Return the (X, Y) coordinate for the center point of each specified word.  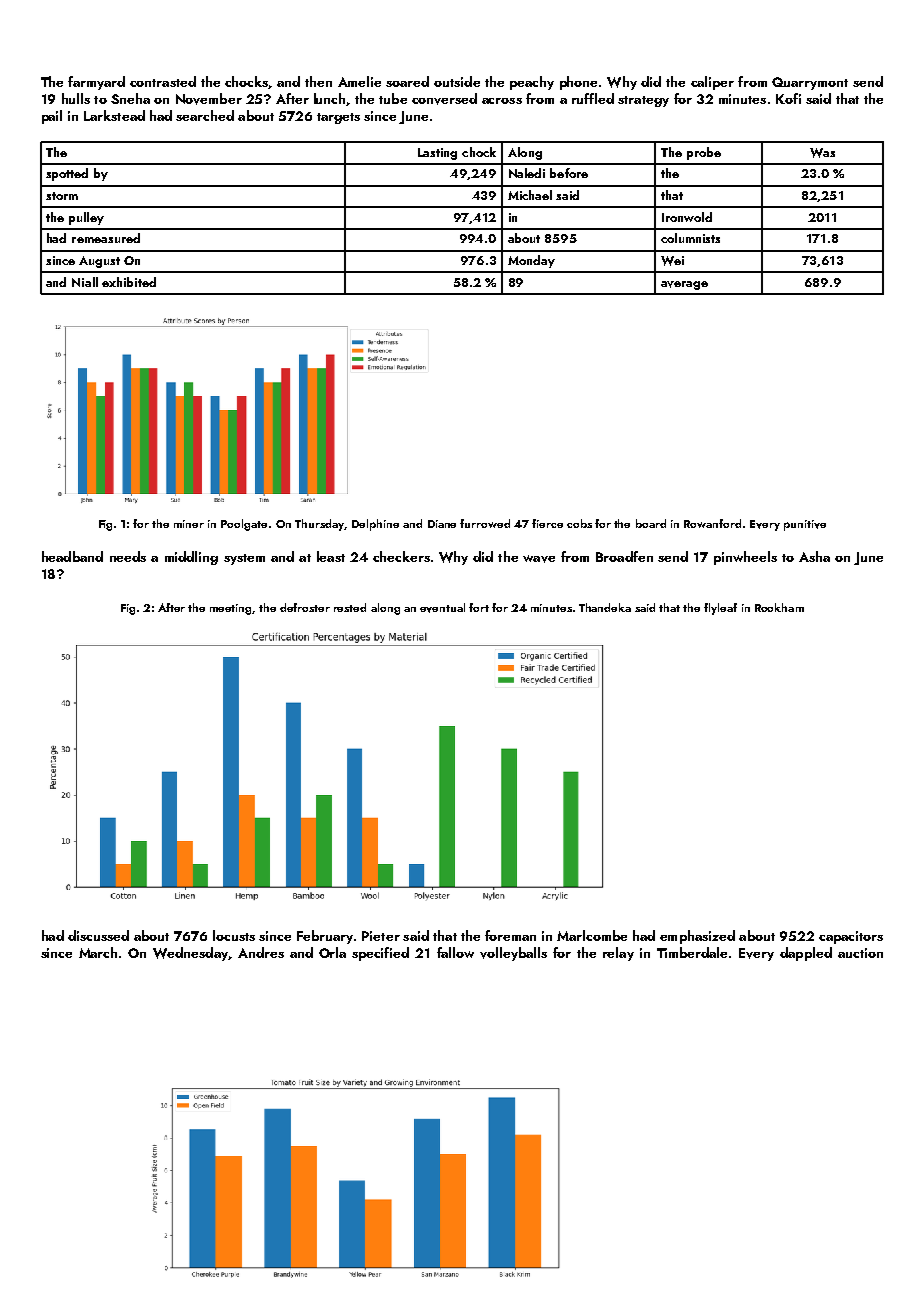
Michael (530, 195)
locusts (234, 935)
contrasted (163, 81)
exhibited (129, 282)
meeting (231, 609)
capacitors (851, 937)
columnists (690, 238)
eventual (442, 608)
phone (578, 83)
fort (479, 607)
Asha (814, 556)
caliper (712, 83)
